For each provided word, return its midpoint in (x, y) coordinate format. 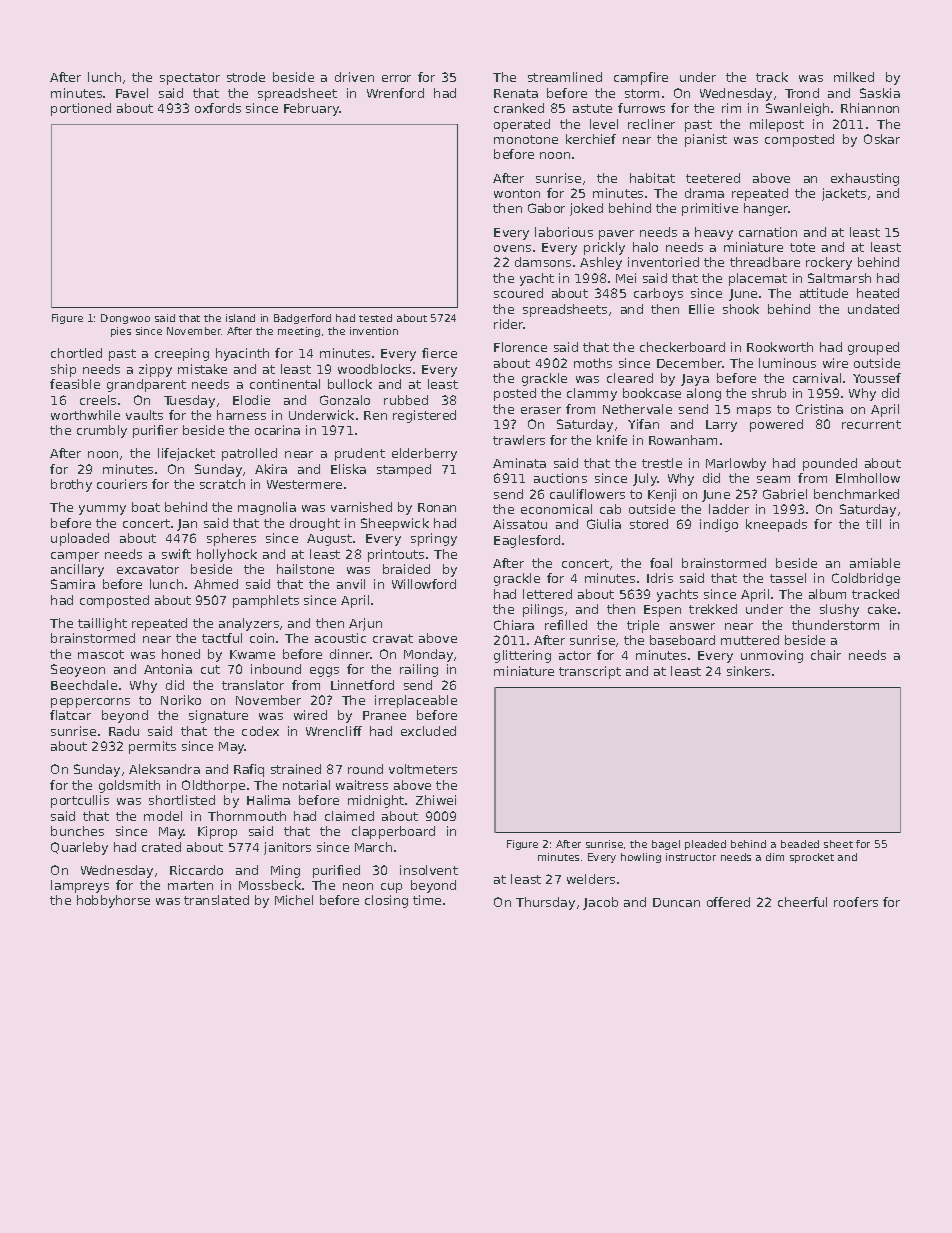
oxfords (218, 108)
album (827, 594)
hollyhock (227, 555)
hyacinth (242, 354)
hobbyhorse (113, 901)
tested (375, 318)
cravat (393, 638)
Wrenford (395, 93)
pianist (706, 140)
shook (741, 309)
